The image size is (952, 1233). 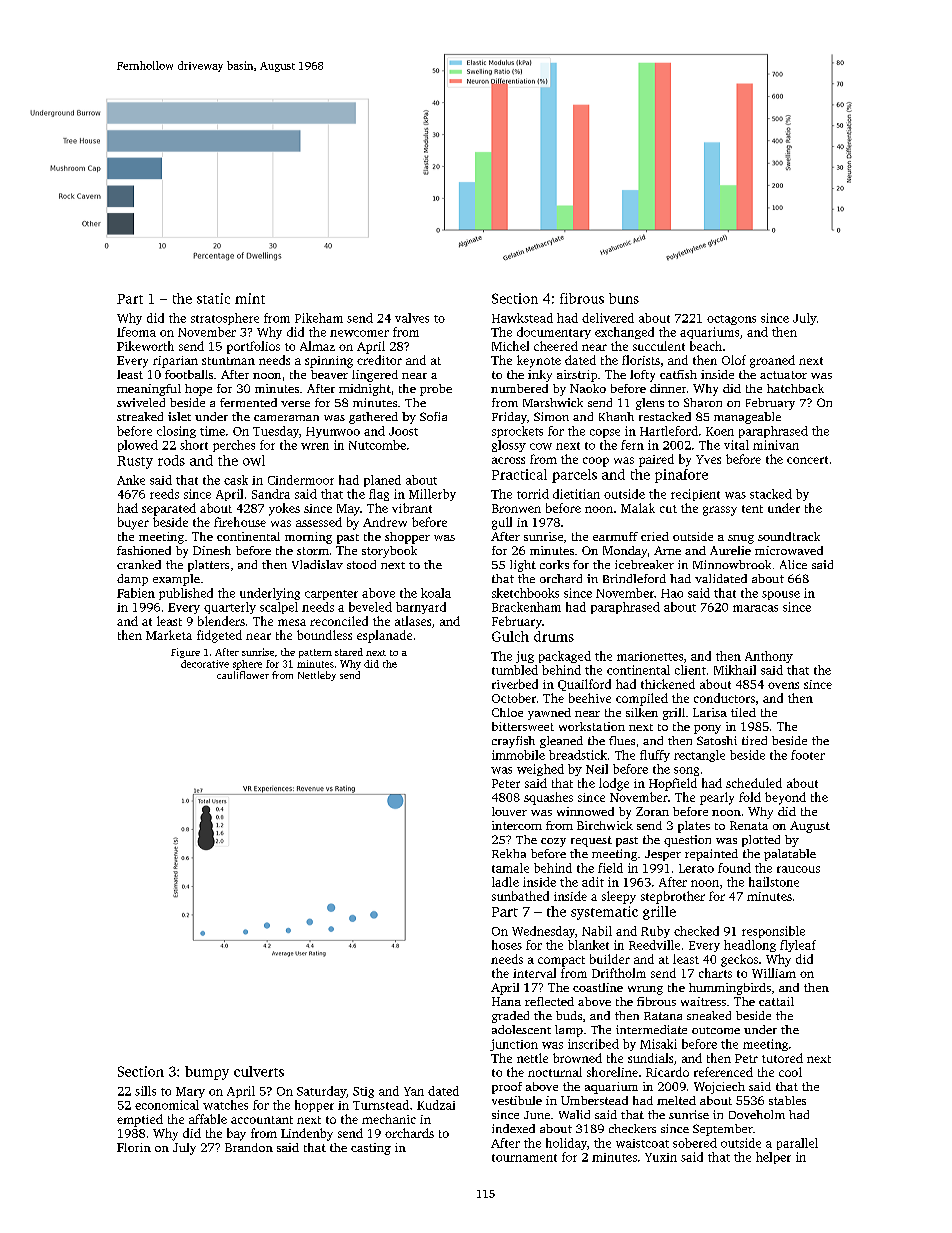 I want to click on Yan, so click(x=414, y=1091).
